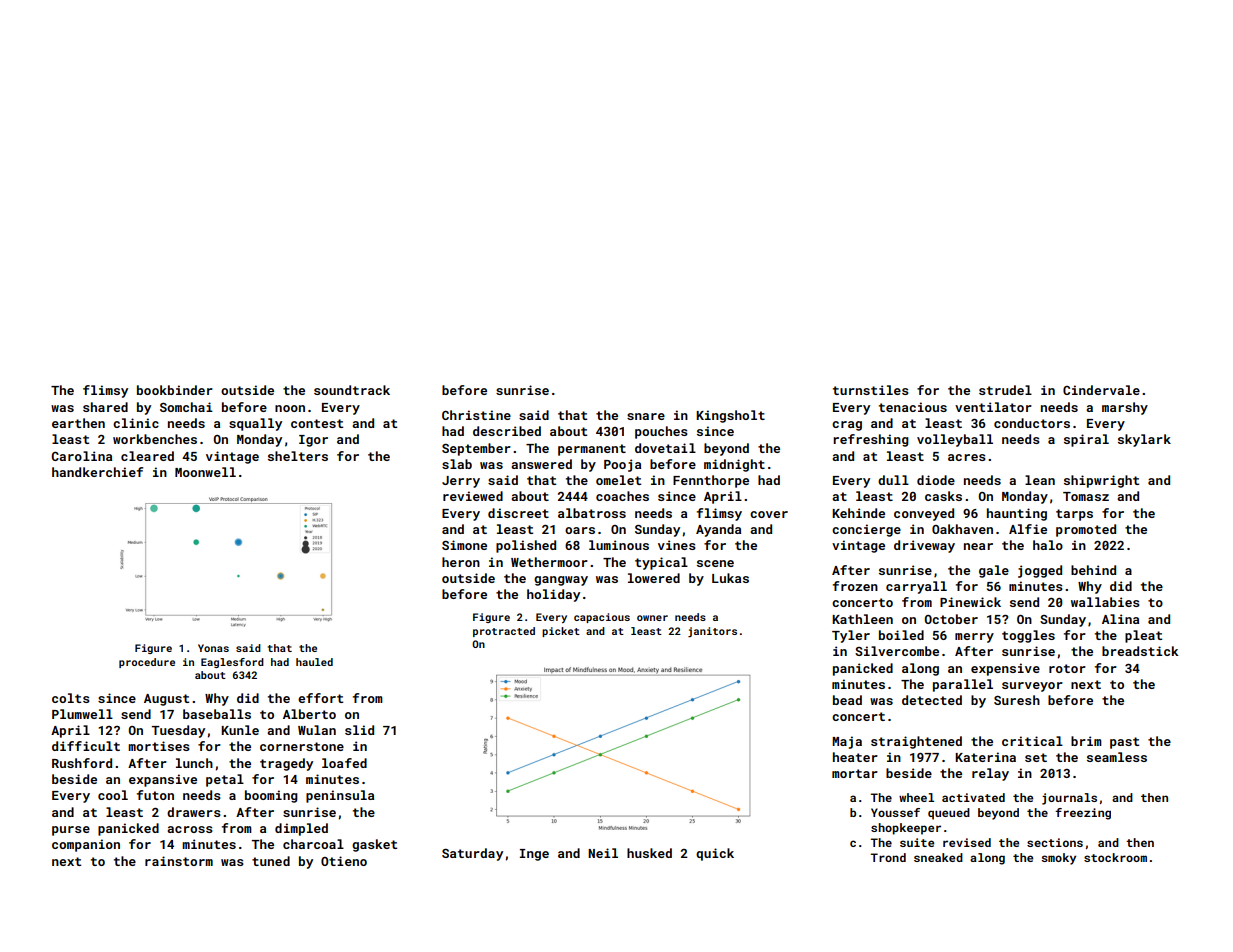 This page has width=1233, height=952. Describe the element at coordinates (179, 861) in the page. I see `rainstorm` at that location.
